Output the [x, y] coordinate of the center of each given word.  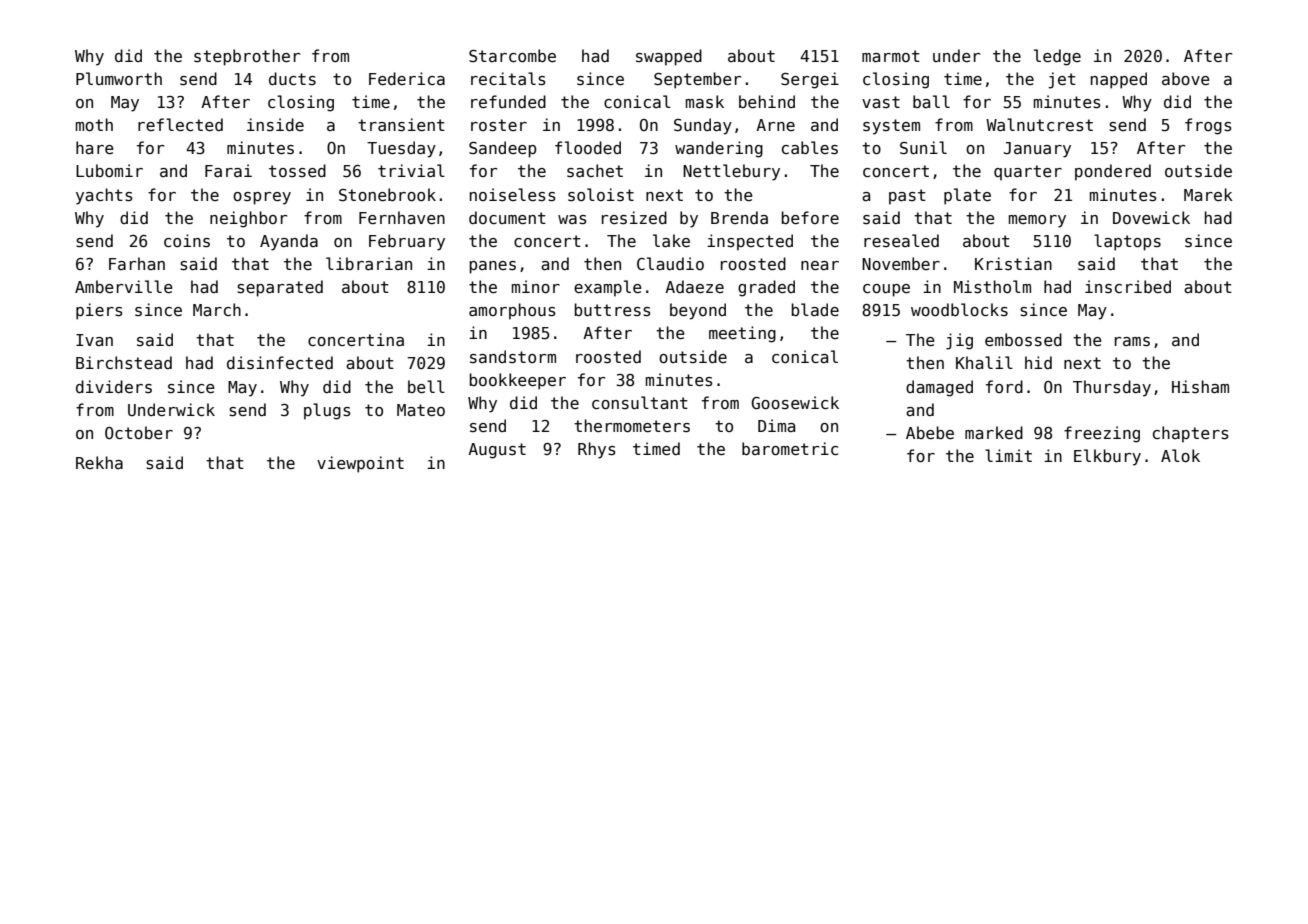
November [901, 263]
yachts [104, 196]
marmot [891, 56]
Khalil [984, 362]
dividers [114, 387]
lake [671, 240]
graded [766, 288]
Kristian [1013, 264]
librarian [369, 263]
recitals [508, 79]
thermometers [632, 426]
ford [1004, 386]
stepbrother [247, 57]
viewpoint [360, 464]
